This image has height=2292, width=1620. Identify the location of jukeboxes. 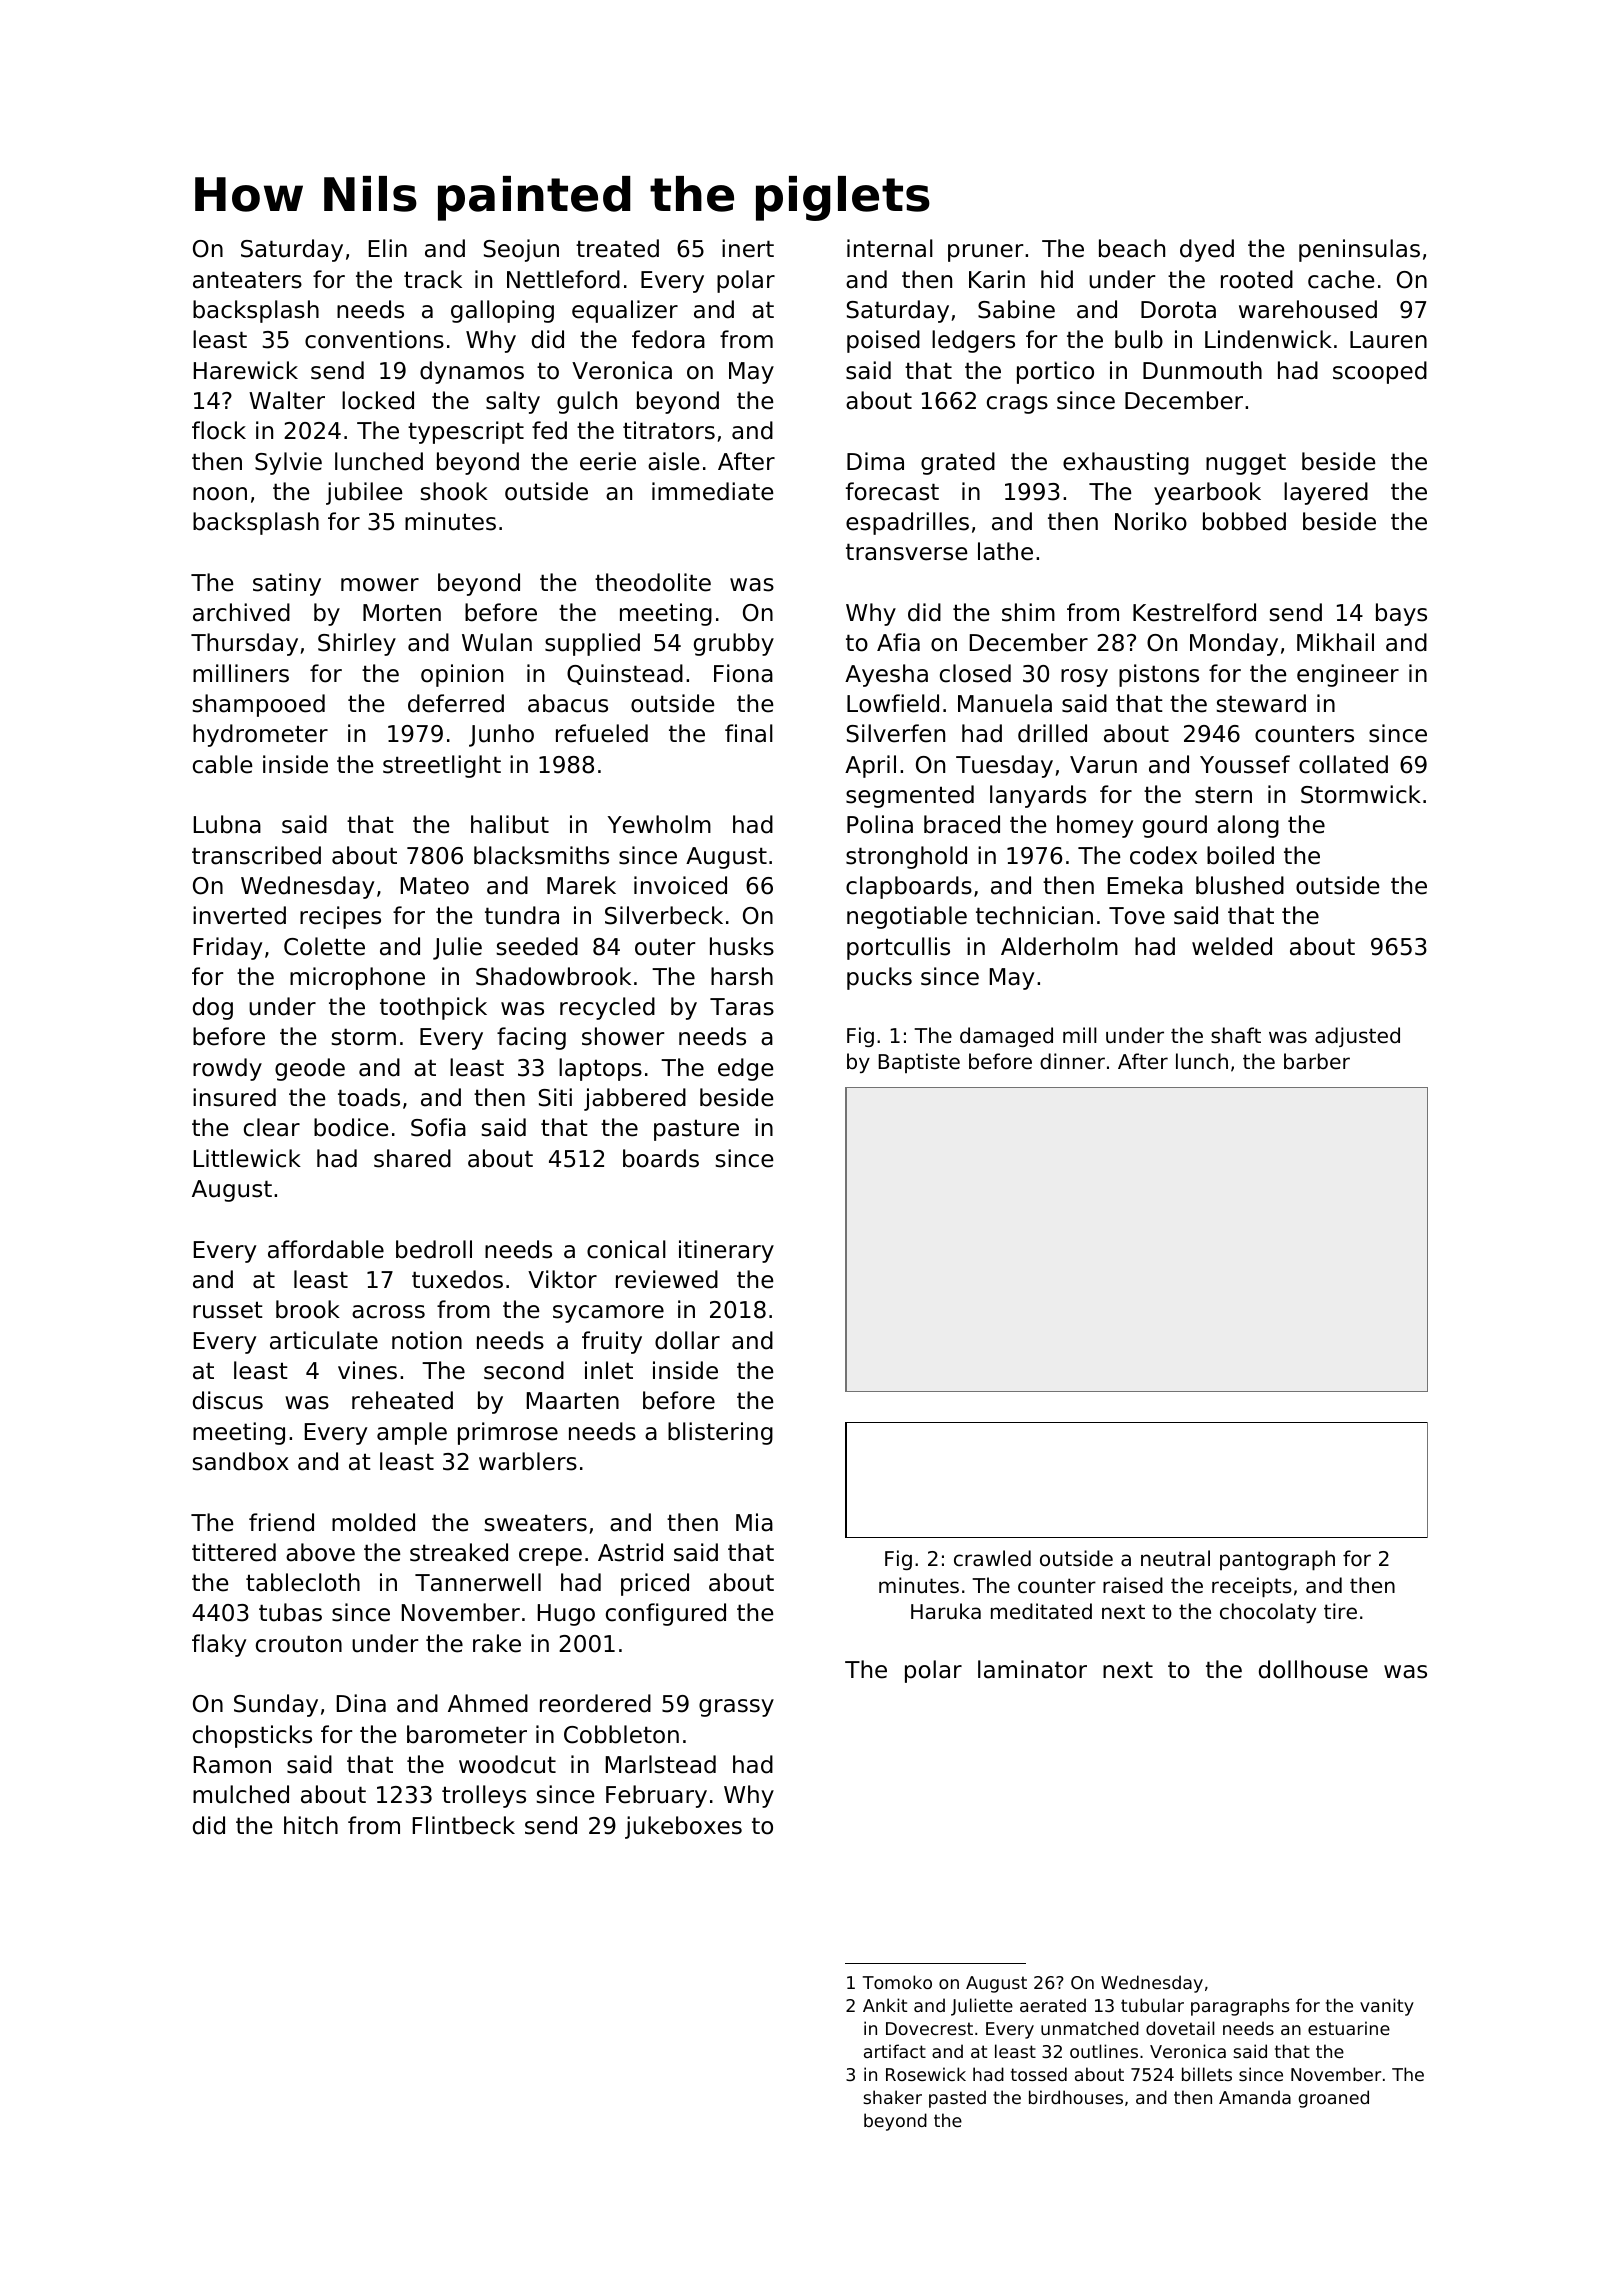
(683, 1827).
